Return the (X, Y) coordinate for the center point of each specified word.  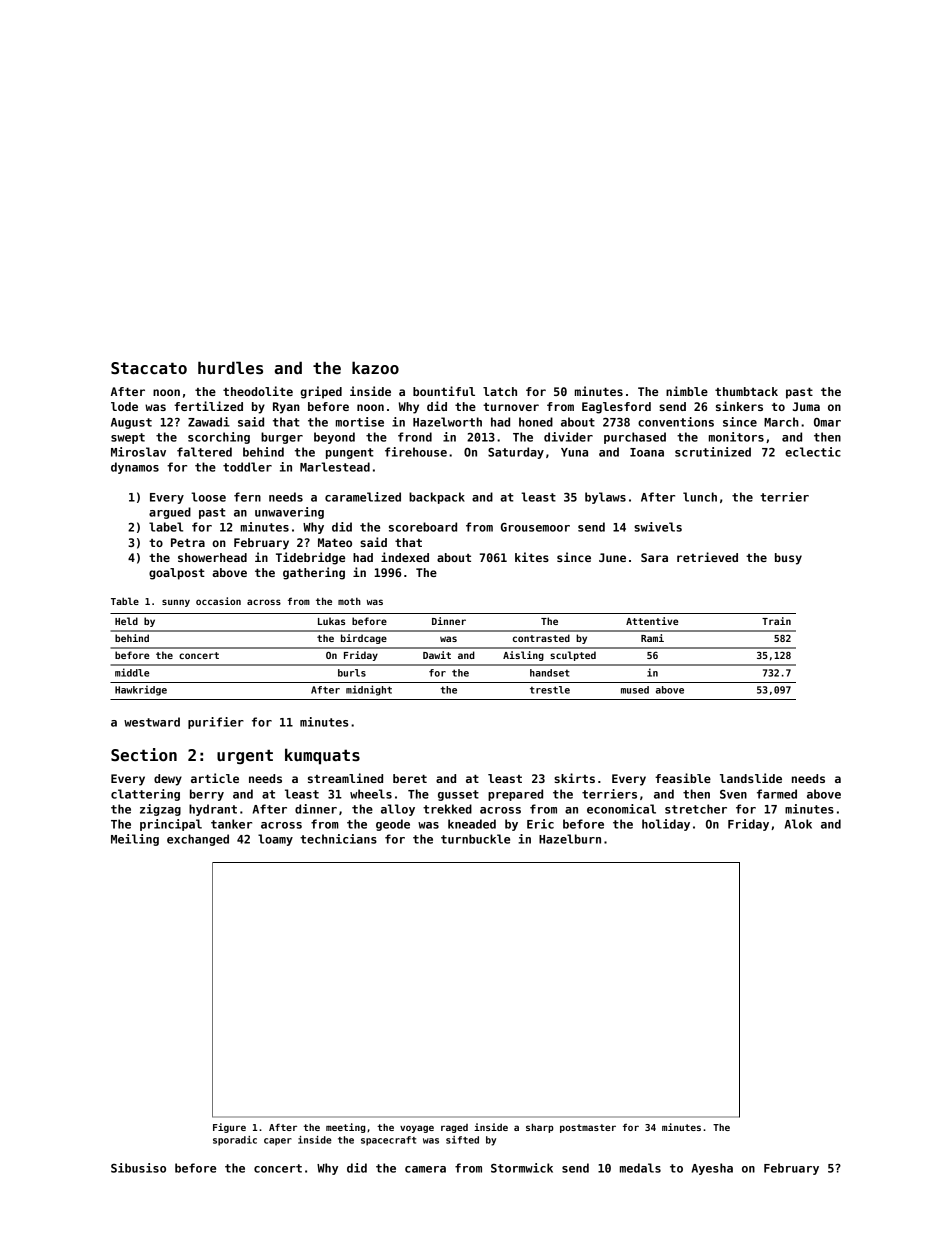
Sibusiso (138, 1168)
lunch (700, 497)
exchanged (198, 840)
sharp (540, 1128)
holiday (666, 825)
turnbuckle (475, 839)
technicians (338, 839)
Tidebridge (310, 558)
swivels (658, 527)
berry (207, 795)
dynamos (135, 468)
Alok (798, 824)
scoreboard (423, 527)
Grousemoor (535, 527)
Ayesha (712, 1169)
